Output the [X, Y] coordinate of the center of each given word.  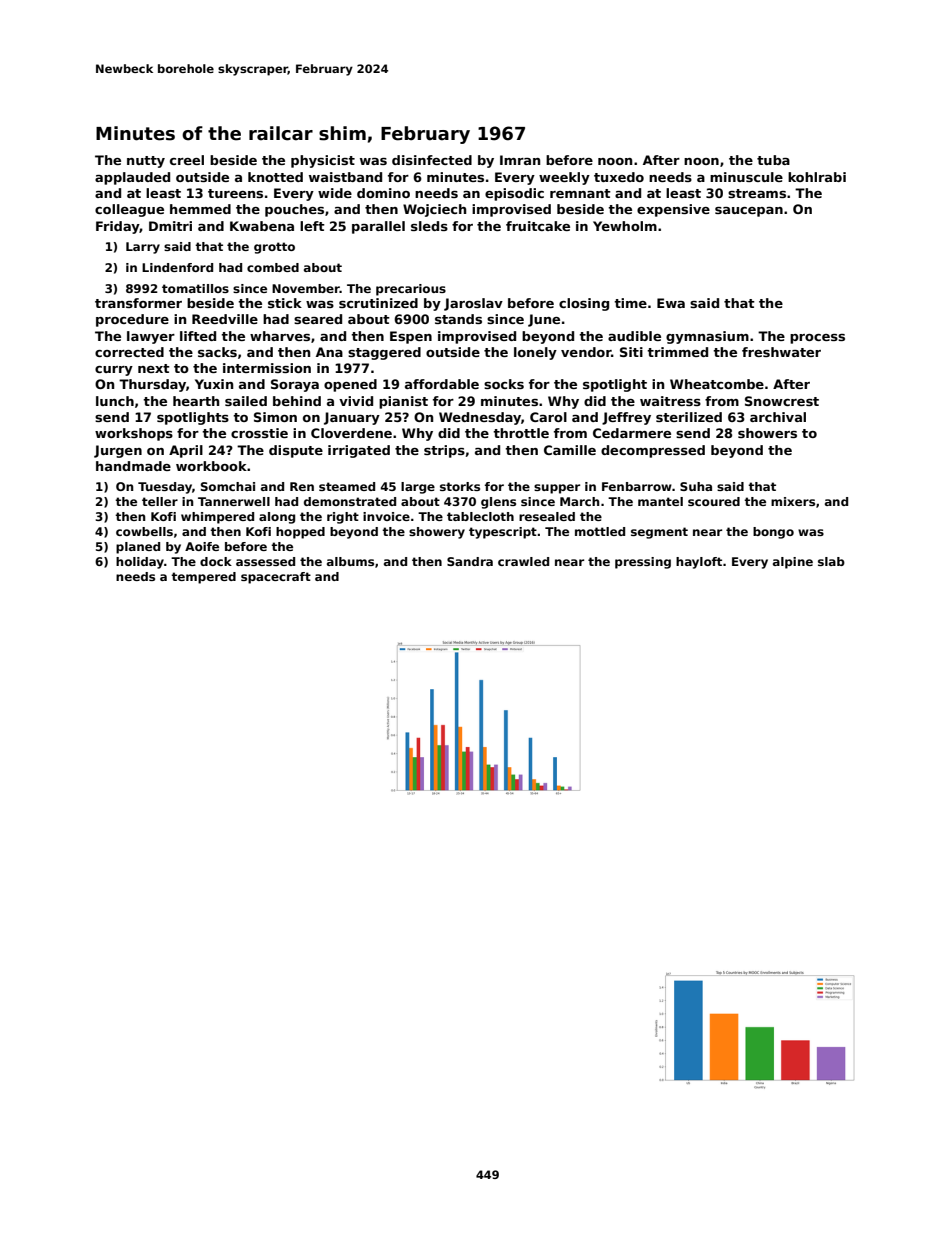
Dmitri [170, 226]
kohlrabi [817, 177]
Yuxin [214, 384]
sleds [429, 226]
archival [778, 417]
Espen [411, 337]
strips [444, 451]
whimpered [217, 518]
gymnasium [707, 337]
